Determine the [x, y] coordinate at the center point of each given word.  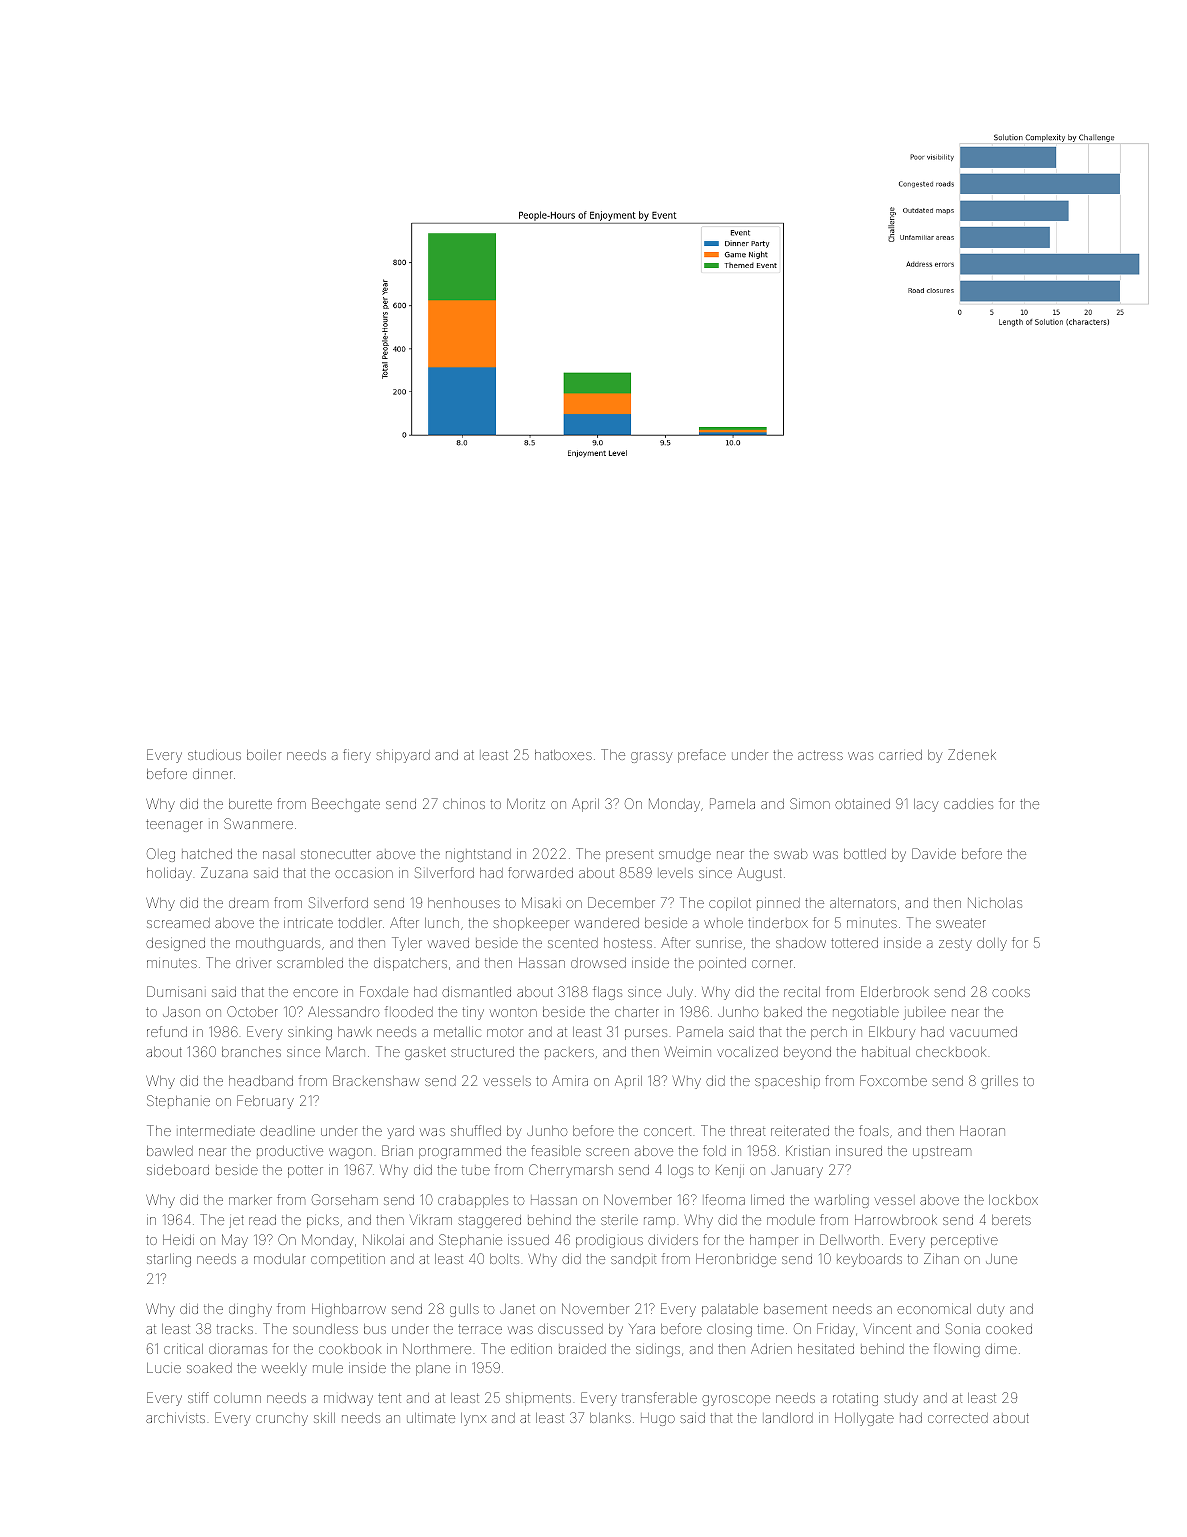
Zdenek [972, 754]
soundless [325, 1329]
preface [702, 756]
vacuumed [983, 1032]
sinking [310, 1033]
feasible [556, 1150]
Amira [570, 1080]
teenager [174, 825]
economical [934, 1309]
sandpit [633, 1260]
